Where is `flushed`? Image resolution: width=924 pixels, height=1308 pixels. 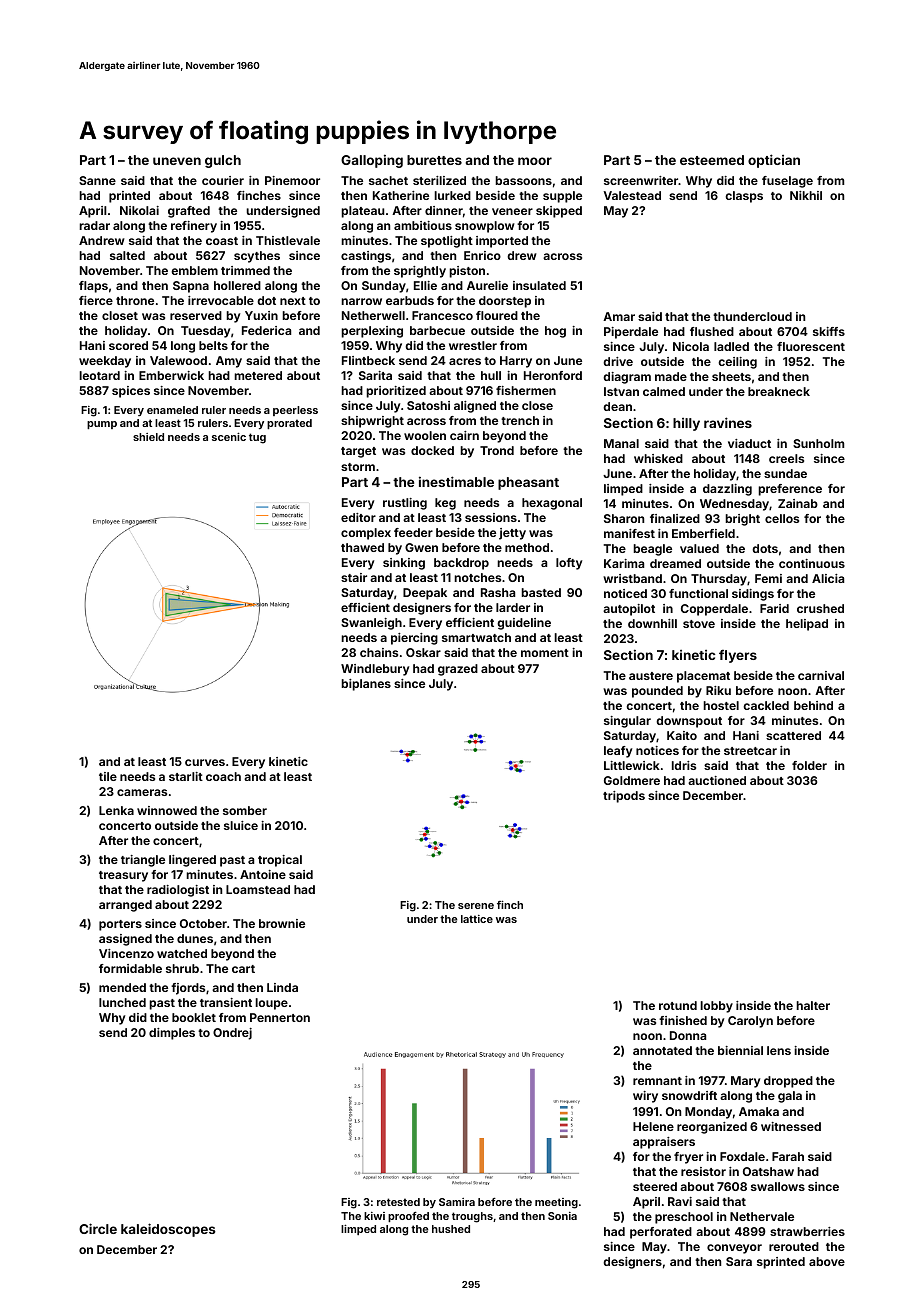
flushed is located at coordinates (712, 331).
